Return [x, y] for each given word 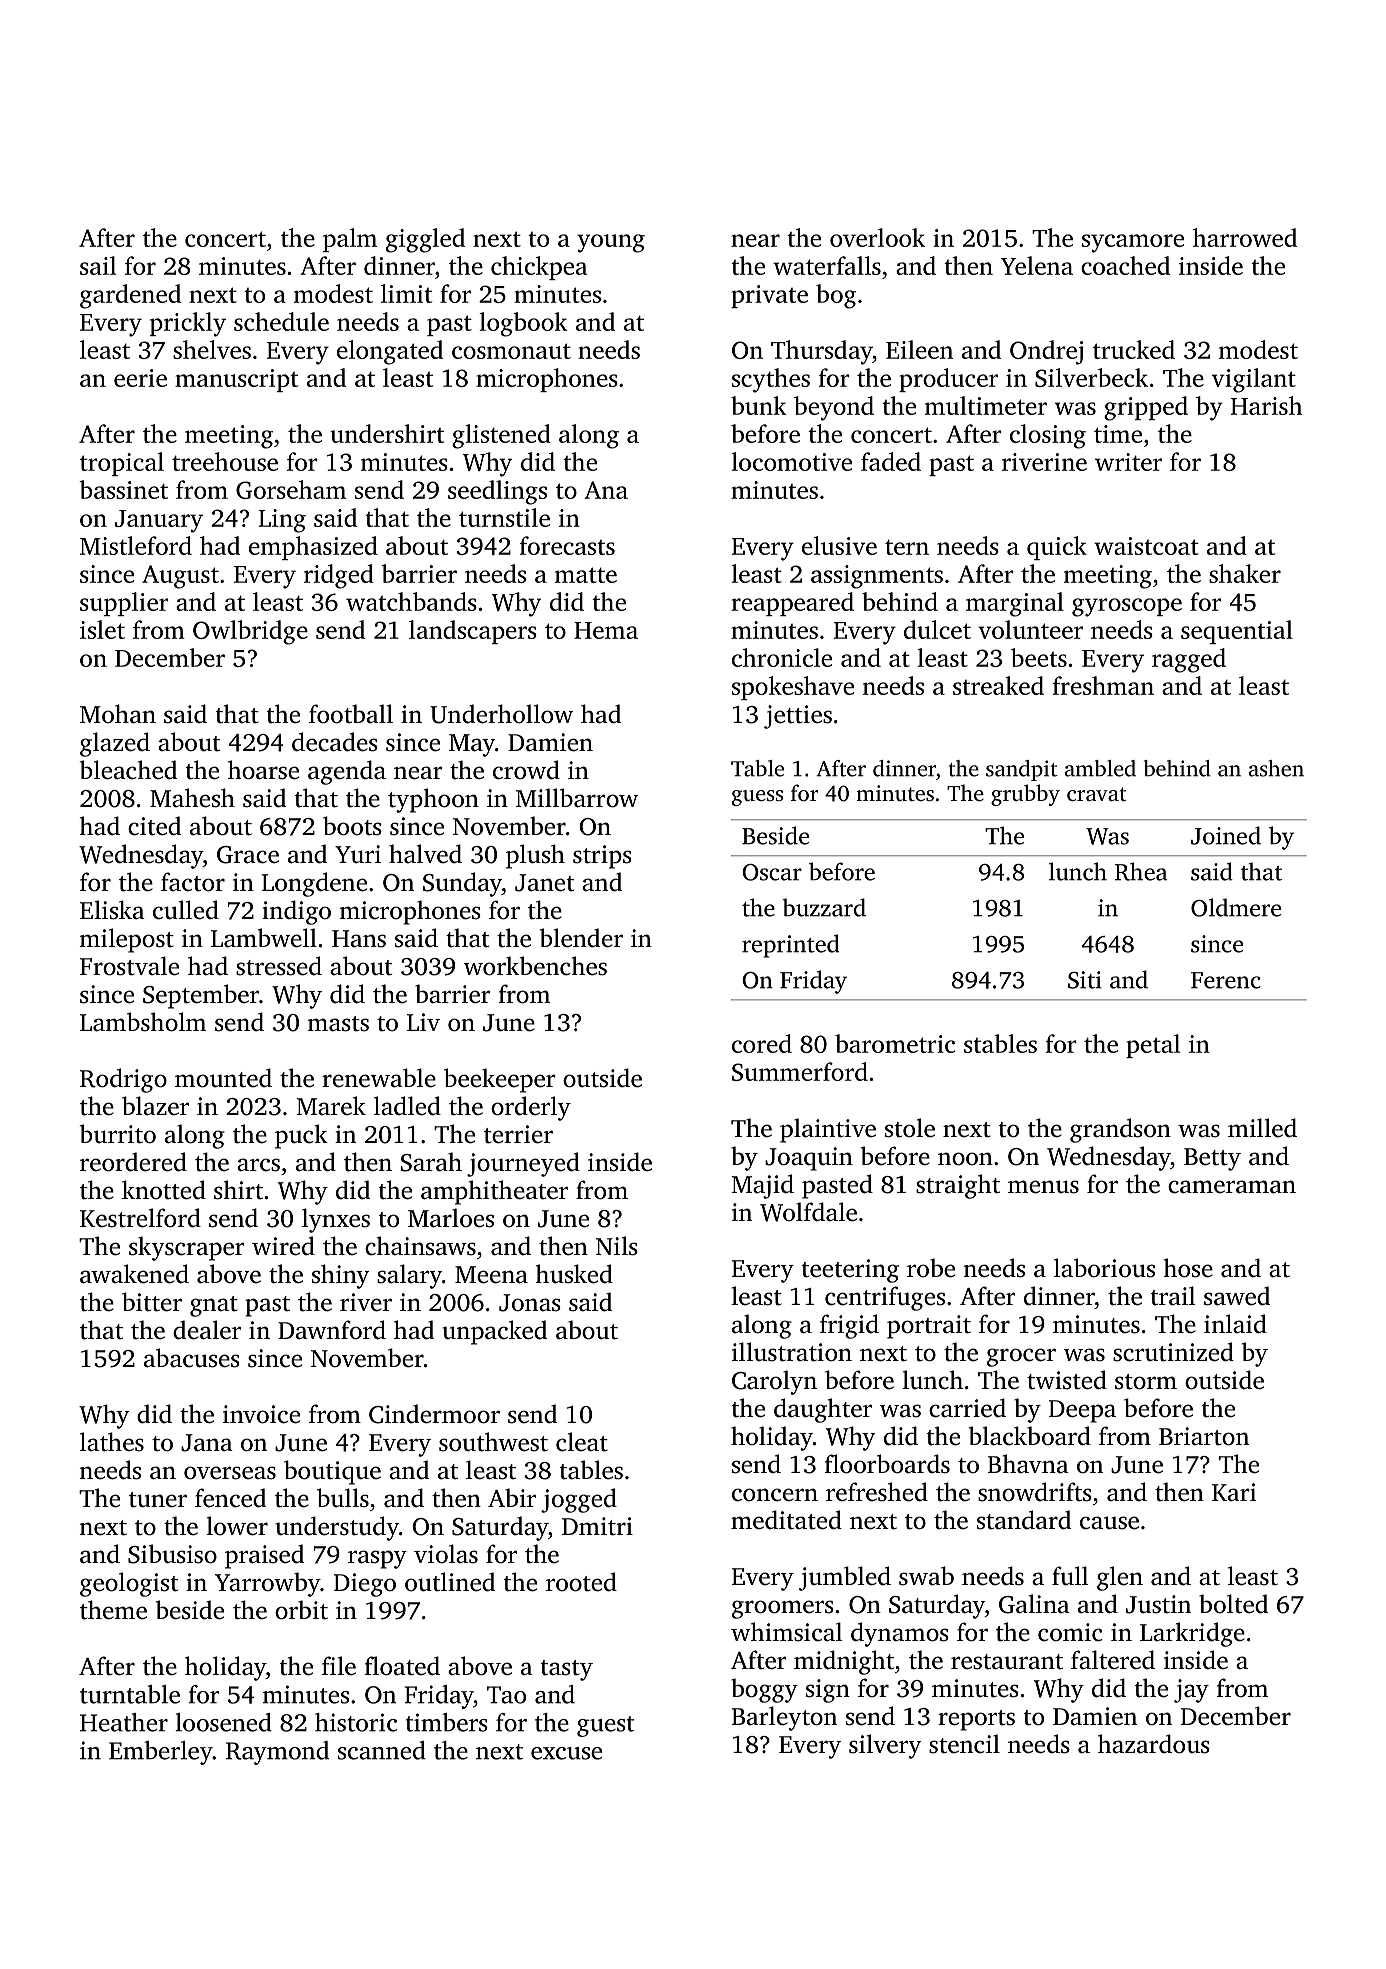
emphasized [313, 548]
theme [113, 1610]
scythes [771, 380]
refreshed [877, 1492]
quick [1057, 548]
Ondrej [1046, 352]
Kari [1234, 1492]
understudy [337, 1528]
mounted [223, 1078]
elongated [390, 352]
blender [581, 938]
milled [1262, 1128]
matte [586, 575]
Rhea [1141, 871]
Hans [359, 939]
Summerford [800, 1071]
